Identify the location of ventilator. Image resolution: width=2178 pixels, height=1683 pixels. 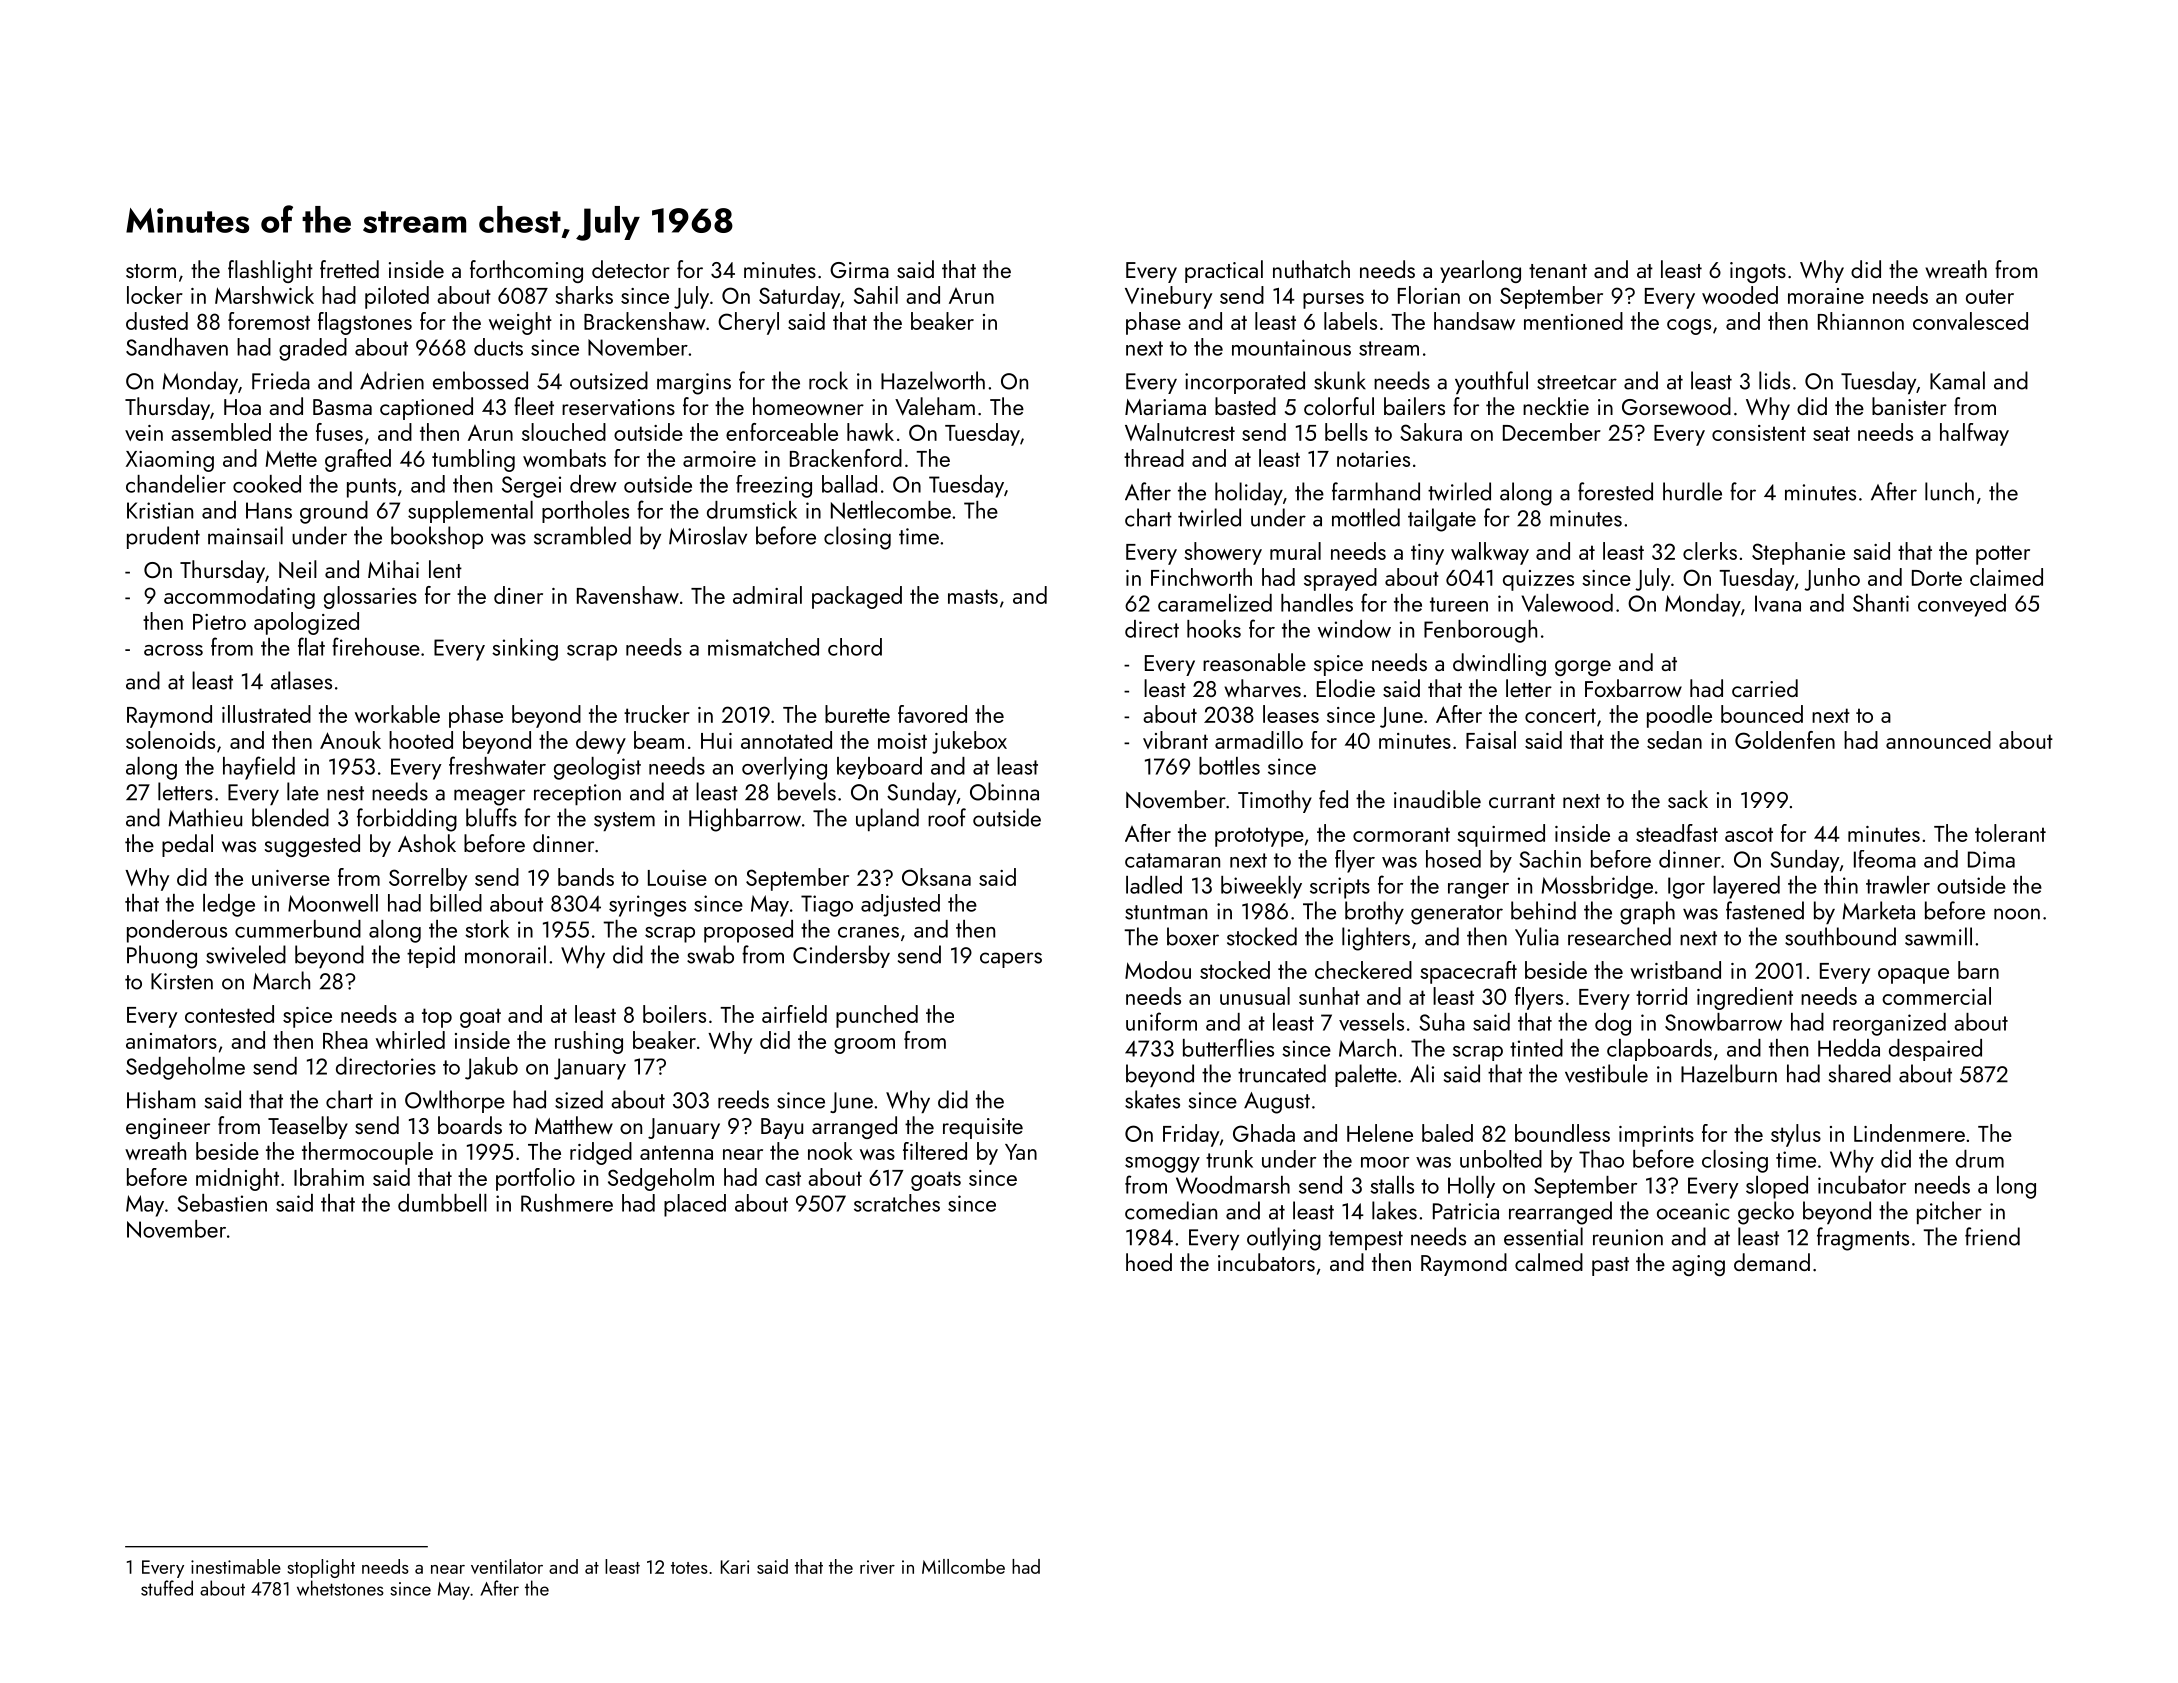
(507, 1566).
